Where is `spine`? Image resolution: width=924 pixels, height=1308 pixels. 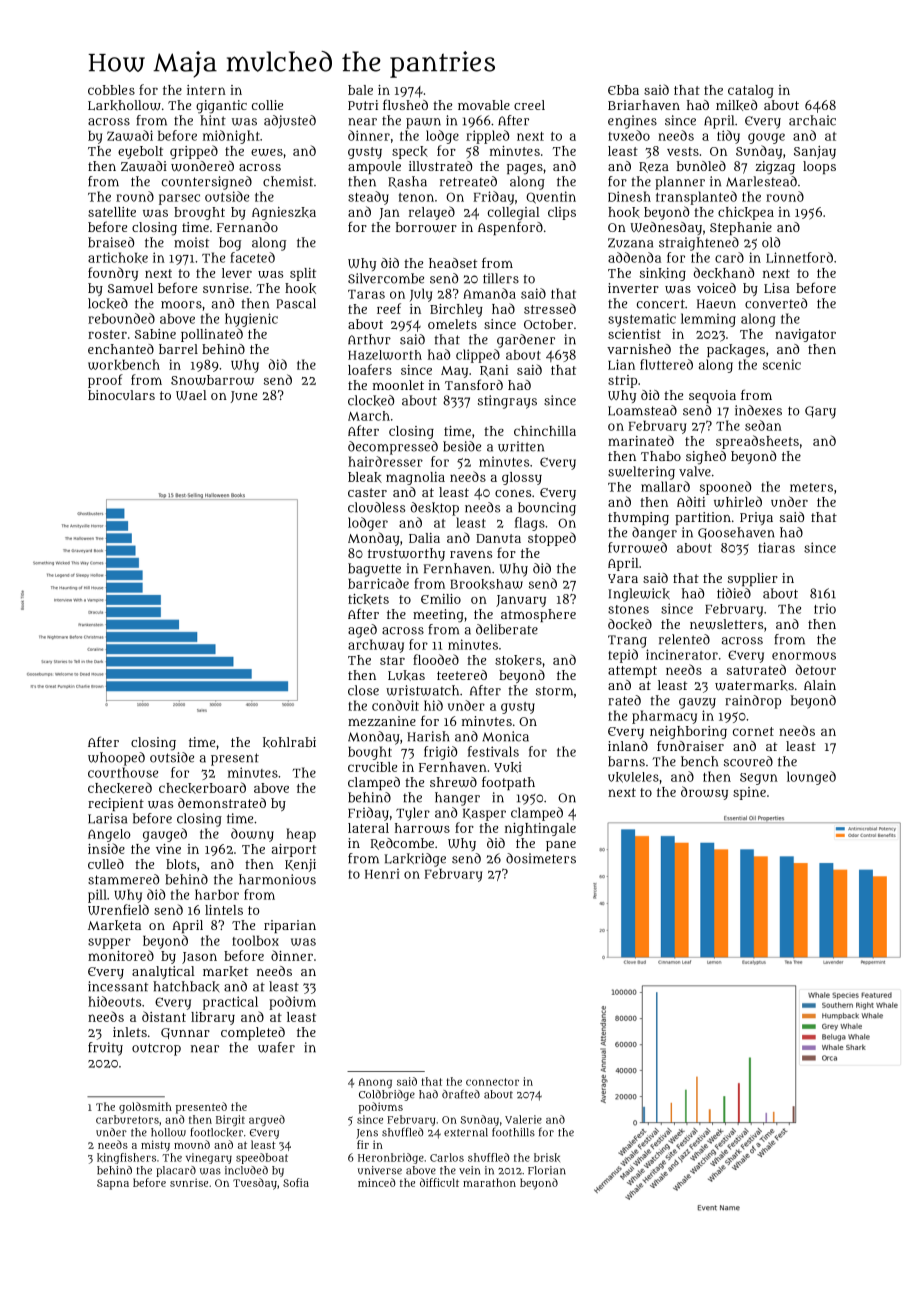 spine is located at coordinates (749, 793).
